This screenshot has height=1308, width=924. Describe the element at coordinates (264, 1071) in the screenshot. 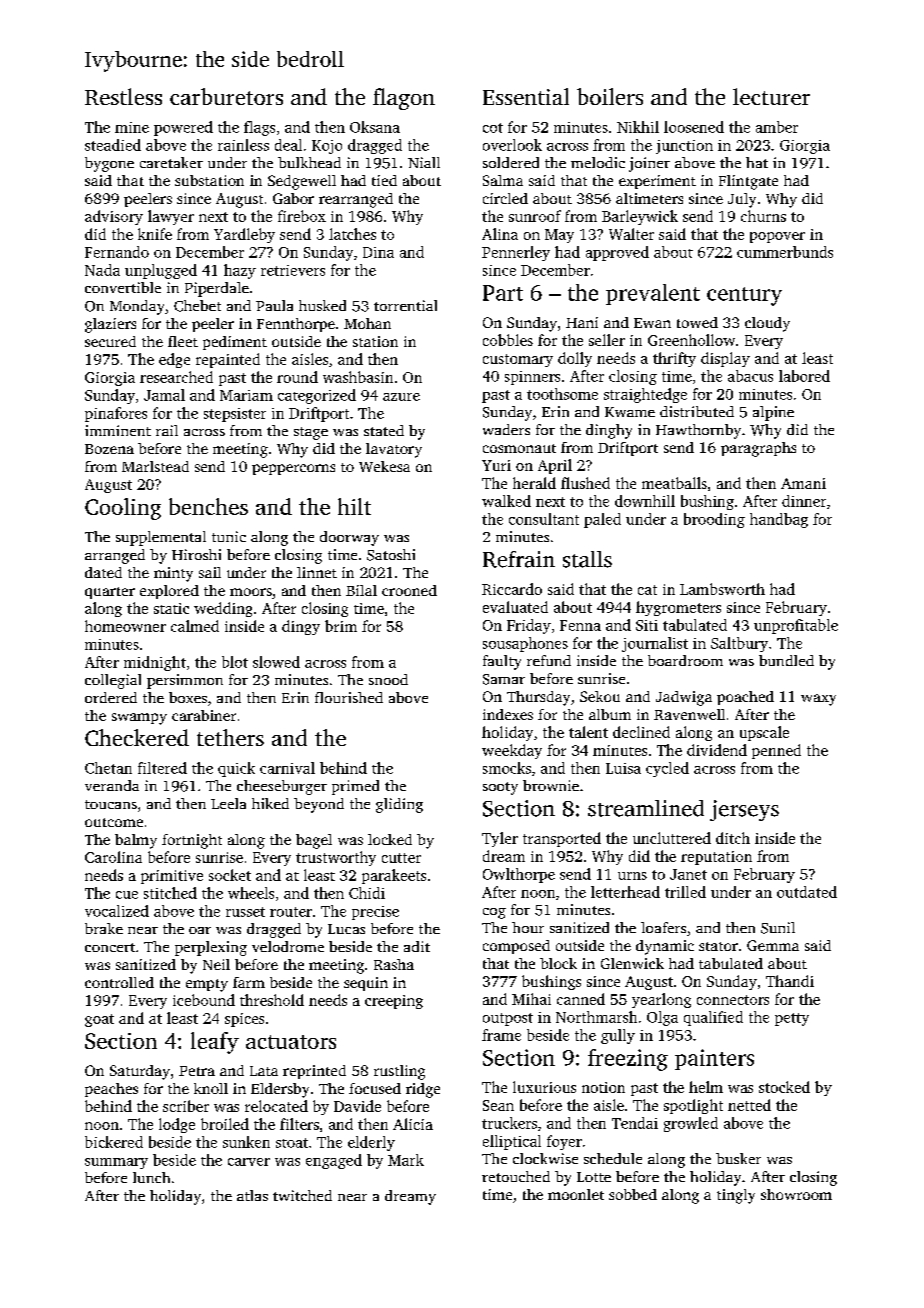

I see `Lata` at that location.
